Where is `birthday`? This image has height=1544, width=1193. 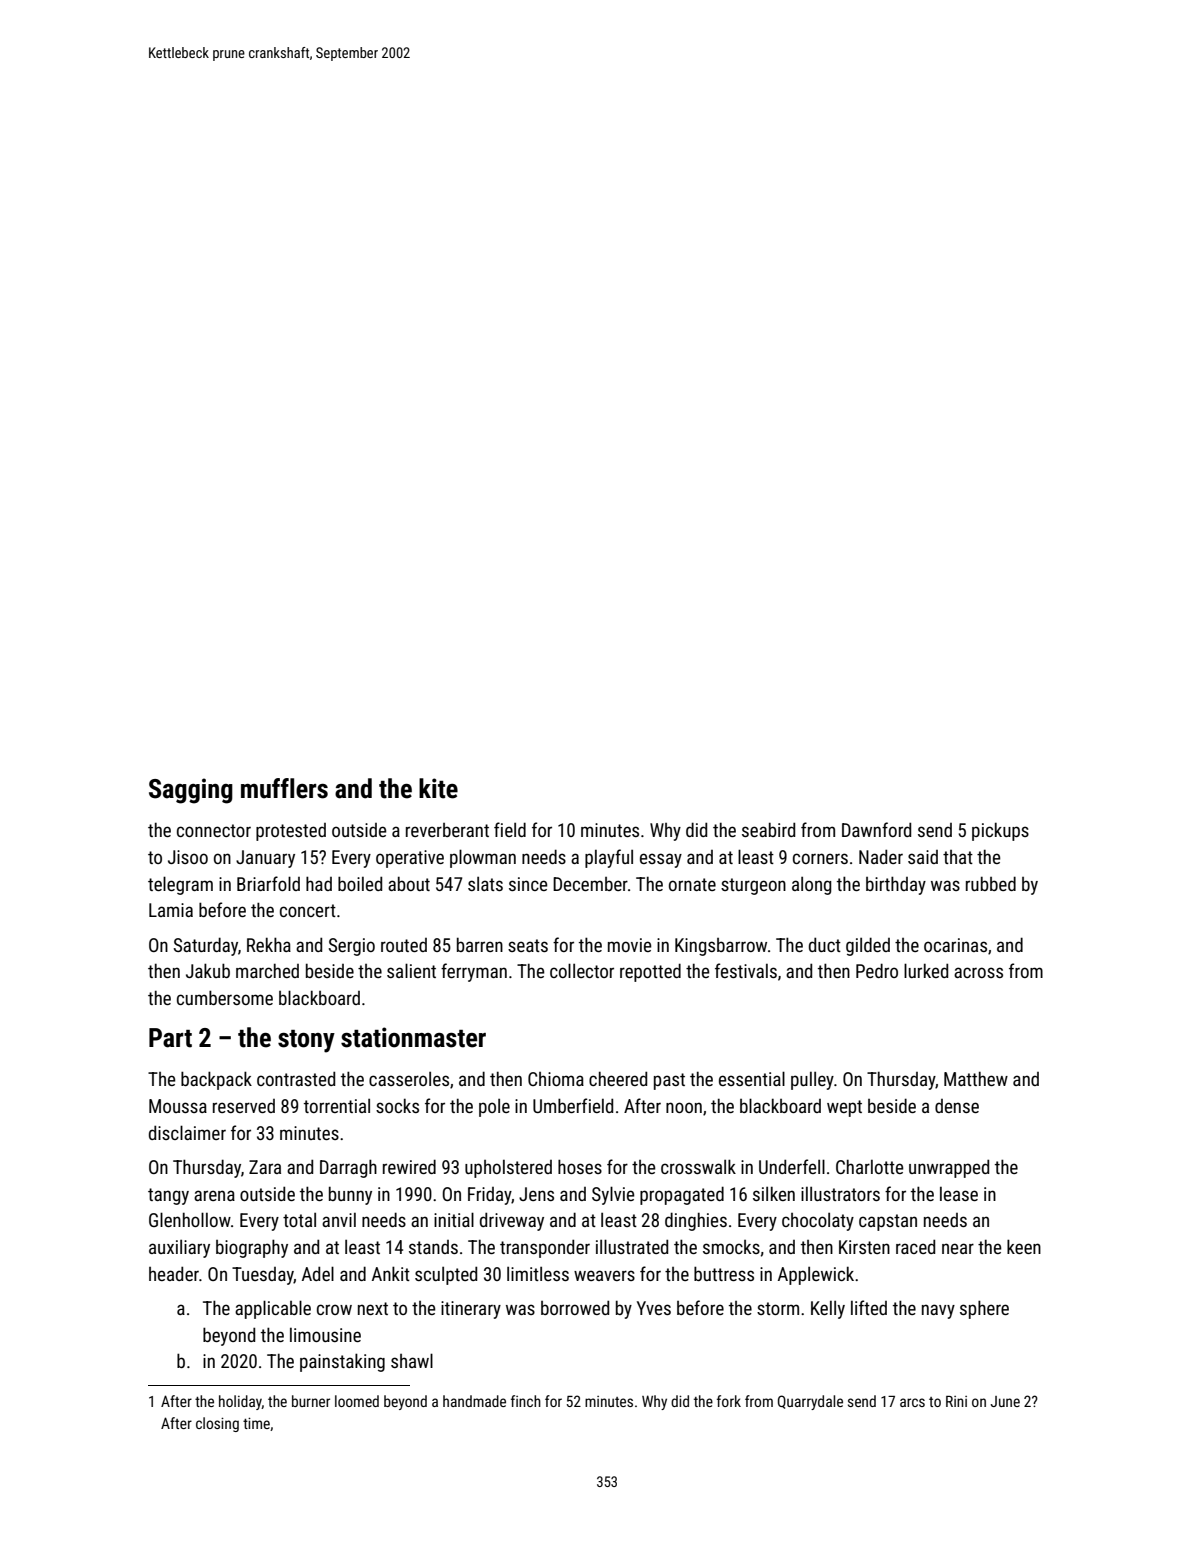 birthday is located at coordinates (896, 885).
